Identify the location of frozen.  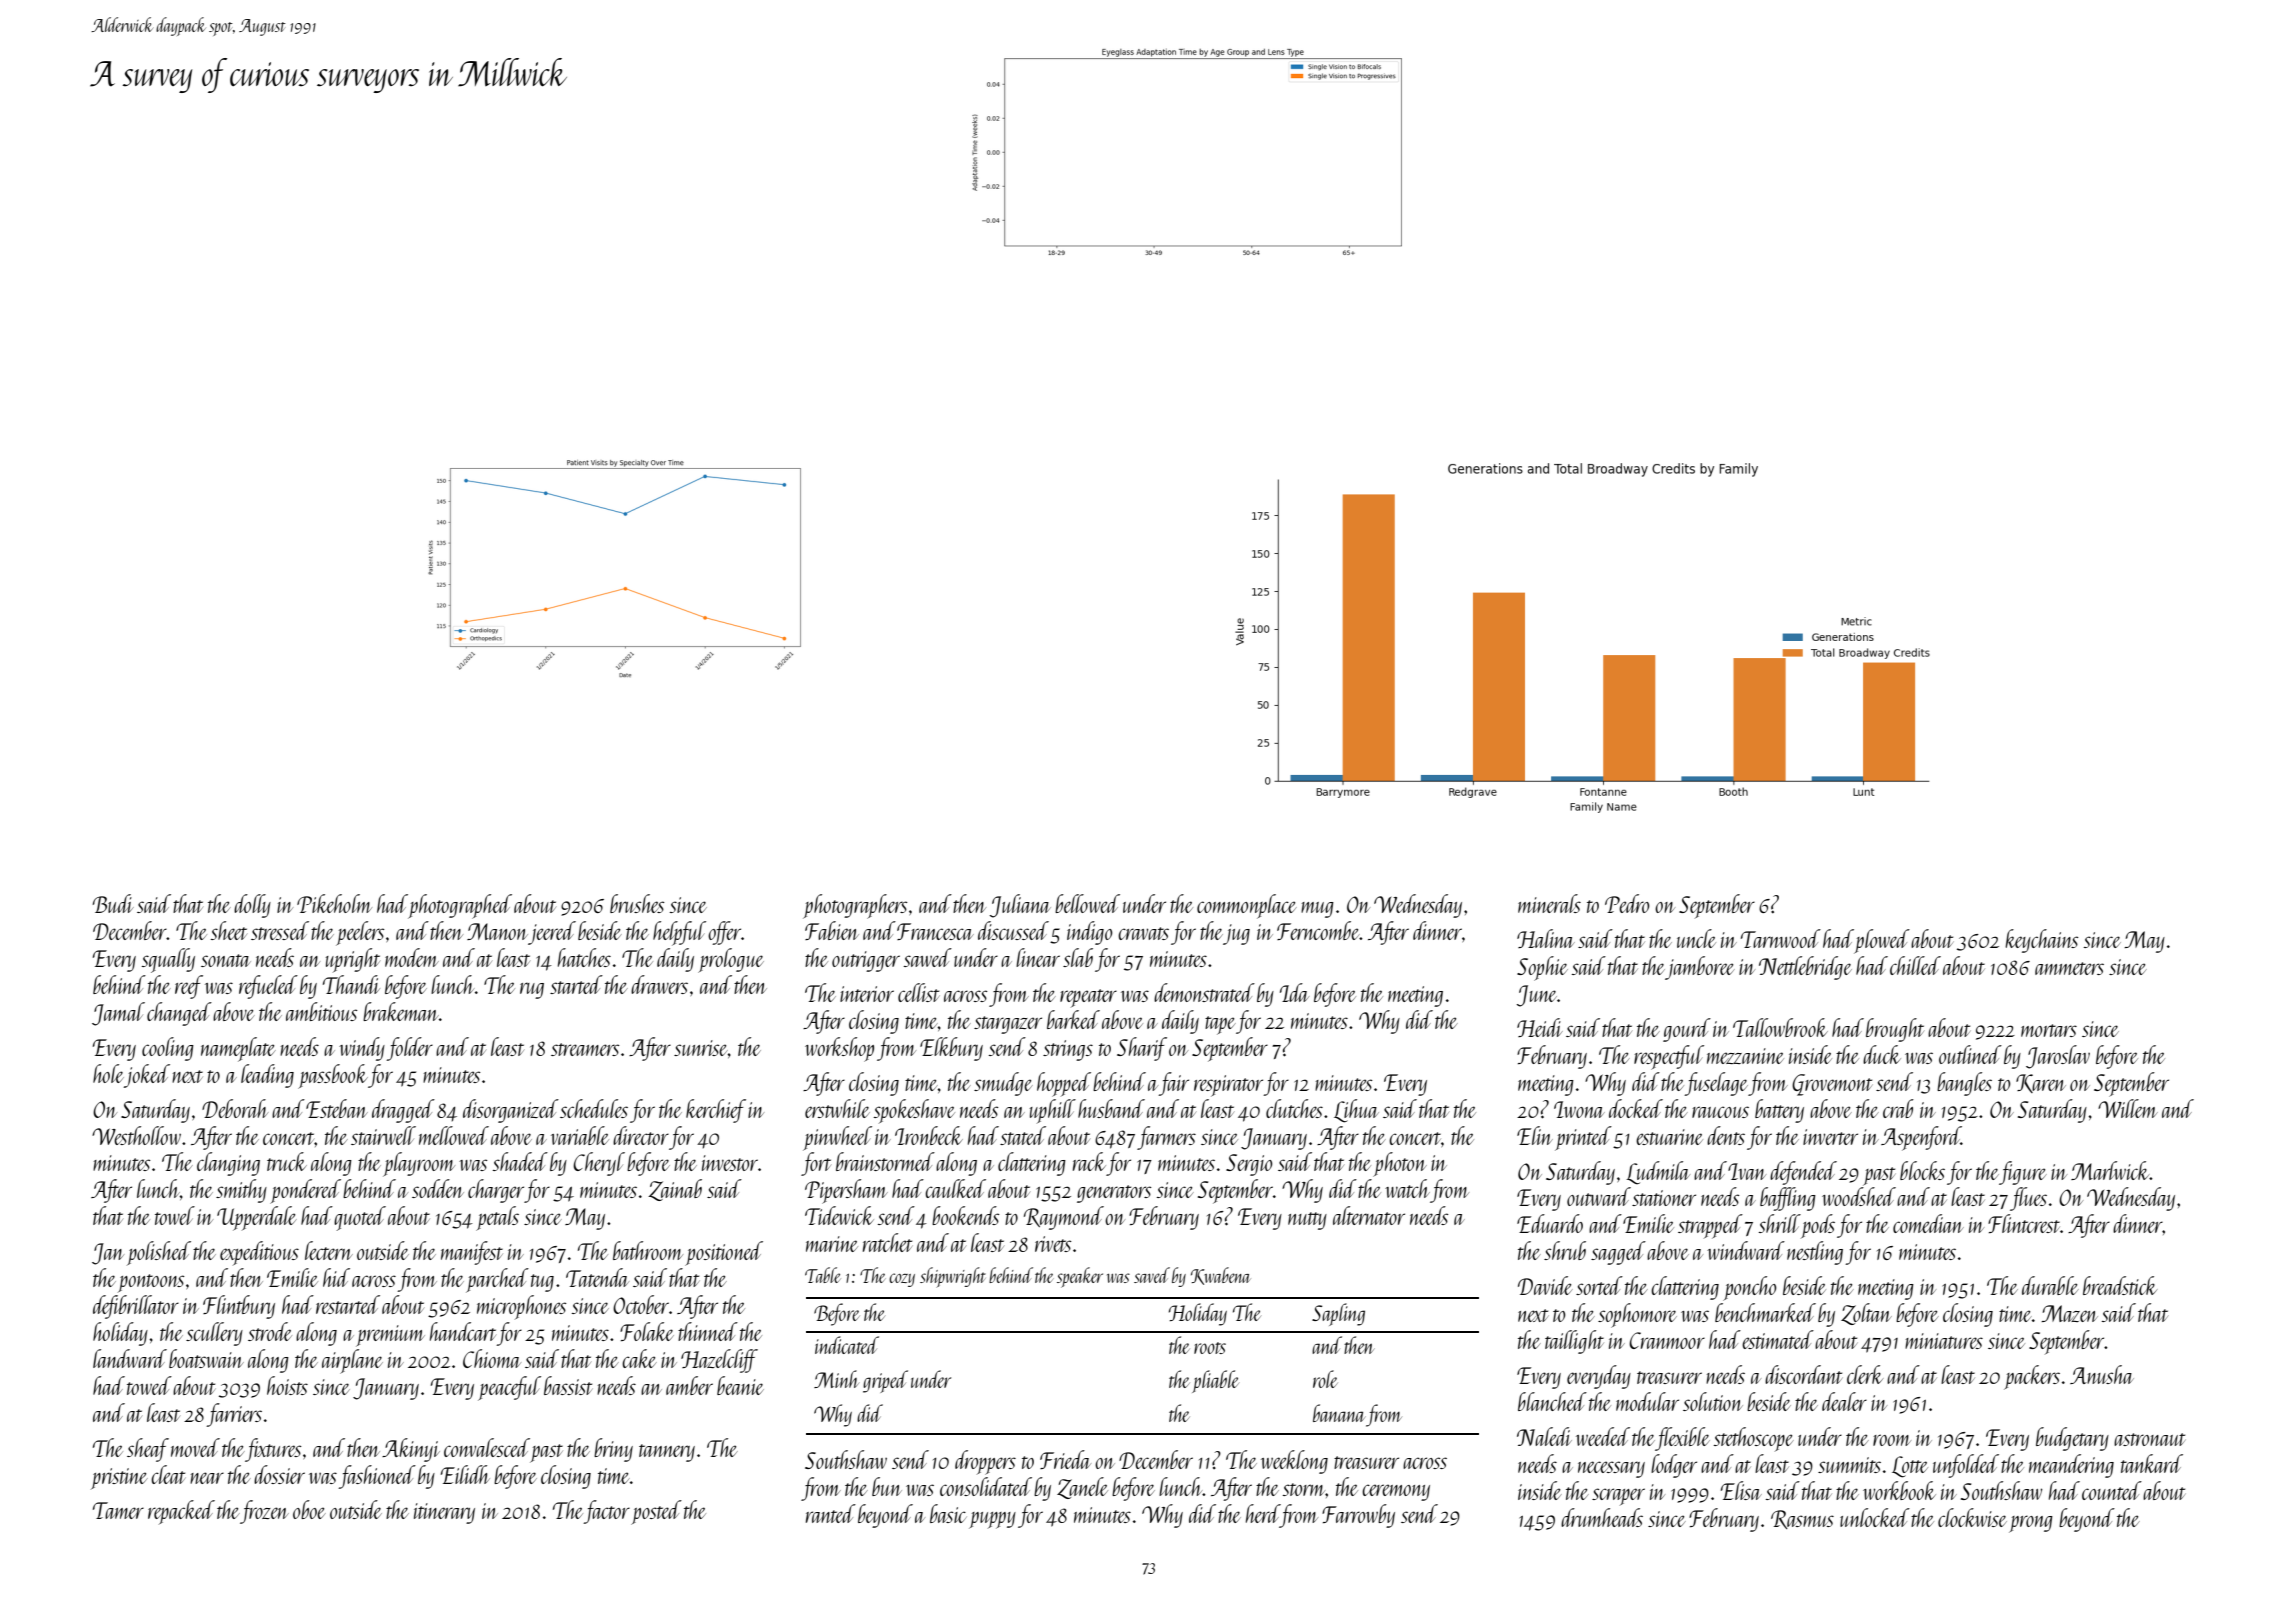
(264, 1512).
